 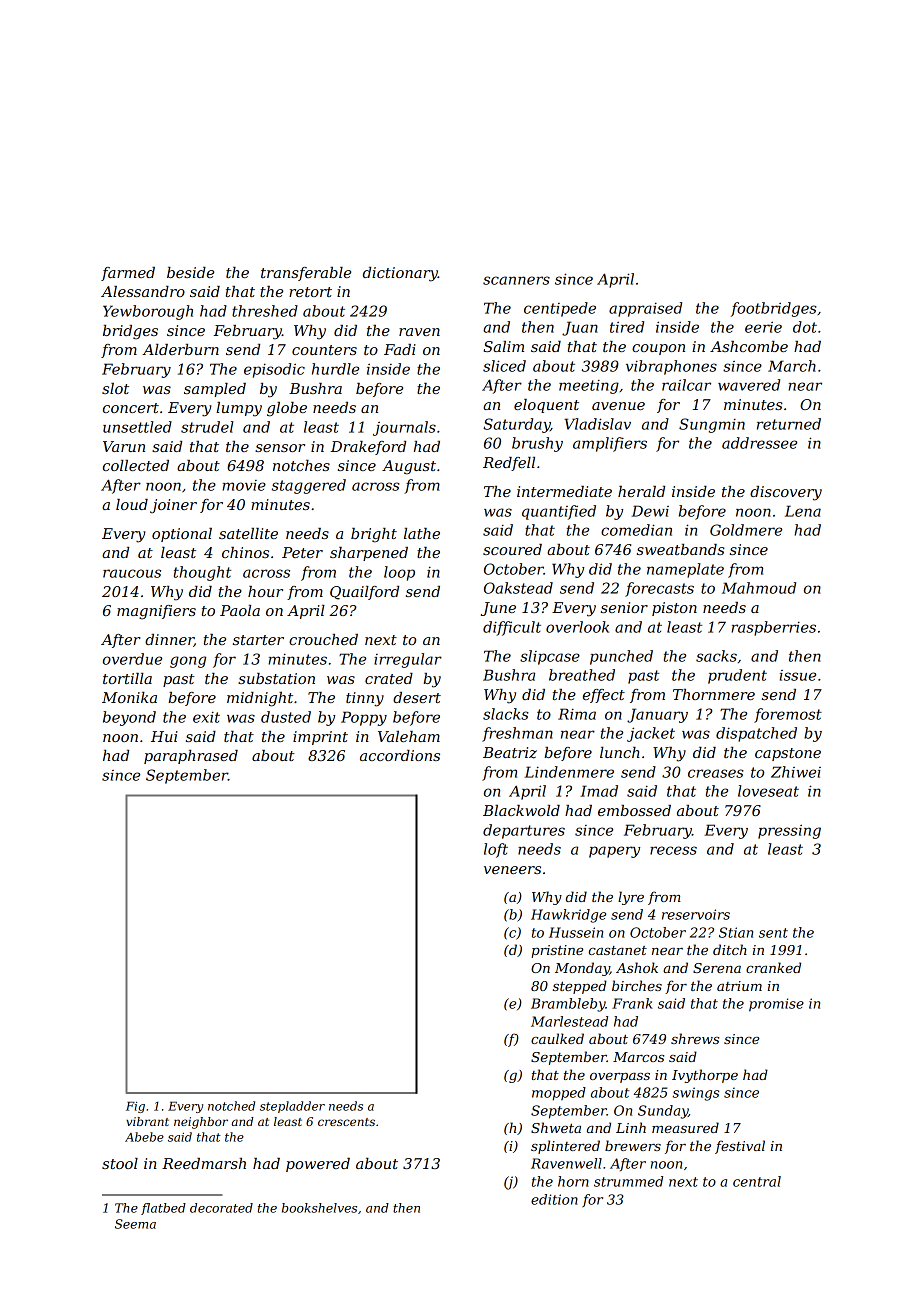 What do you see at coordinates (550, 657) in the page?
I see `slipcase` at bounding box center [550, 657].
